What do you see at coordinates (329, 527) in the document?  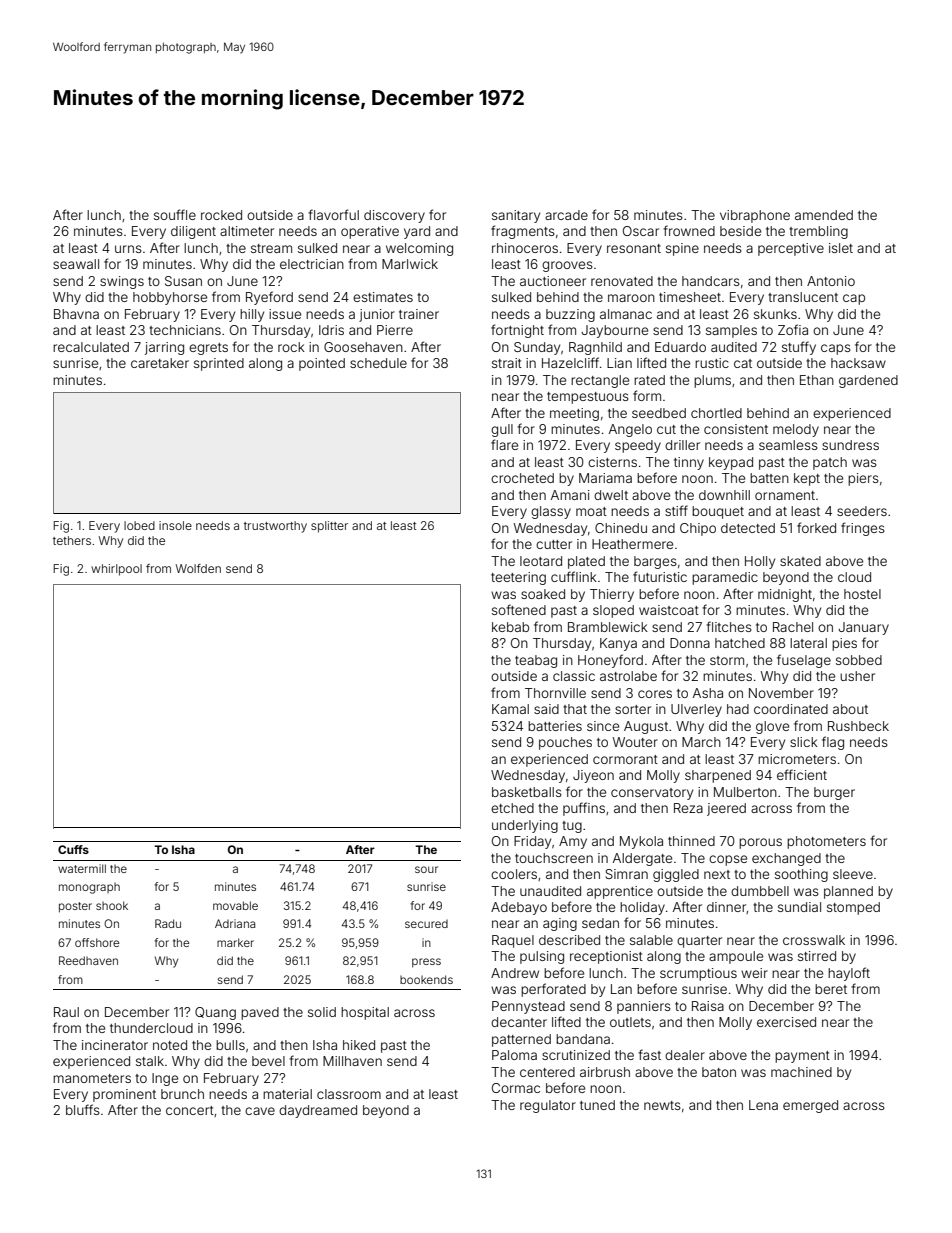 I see `splitter` at bounding box center [329, 527].
